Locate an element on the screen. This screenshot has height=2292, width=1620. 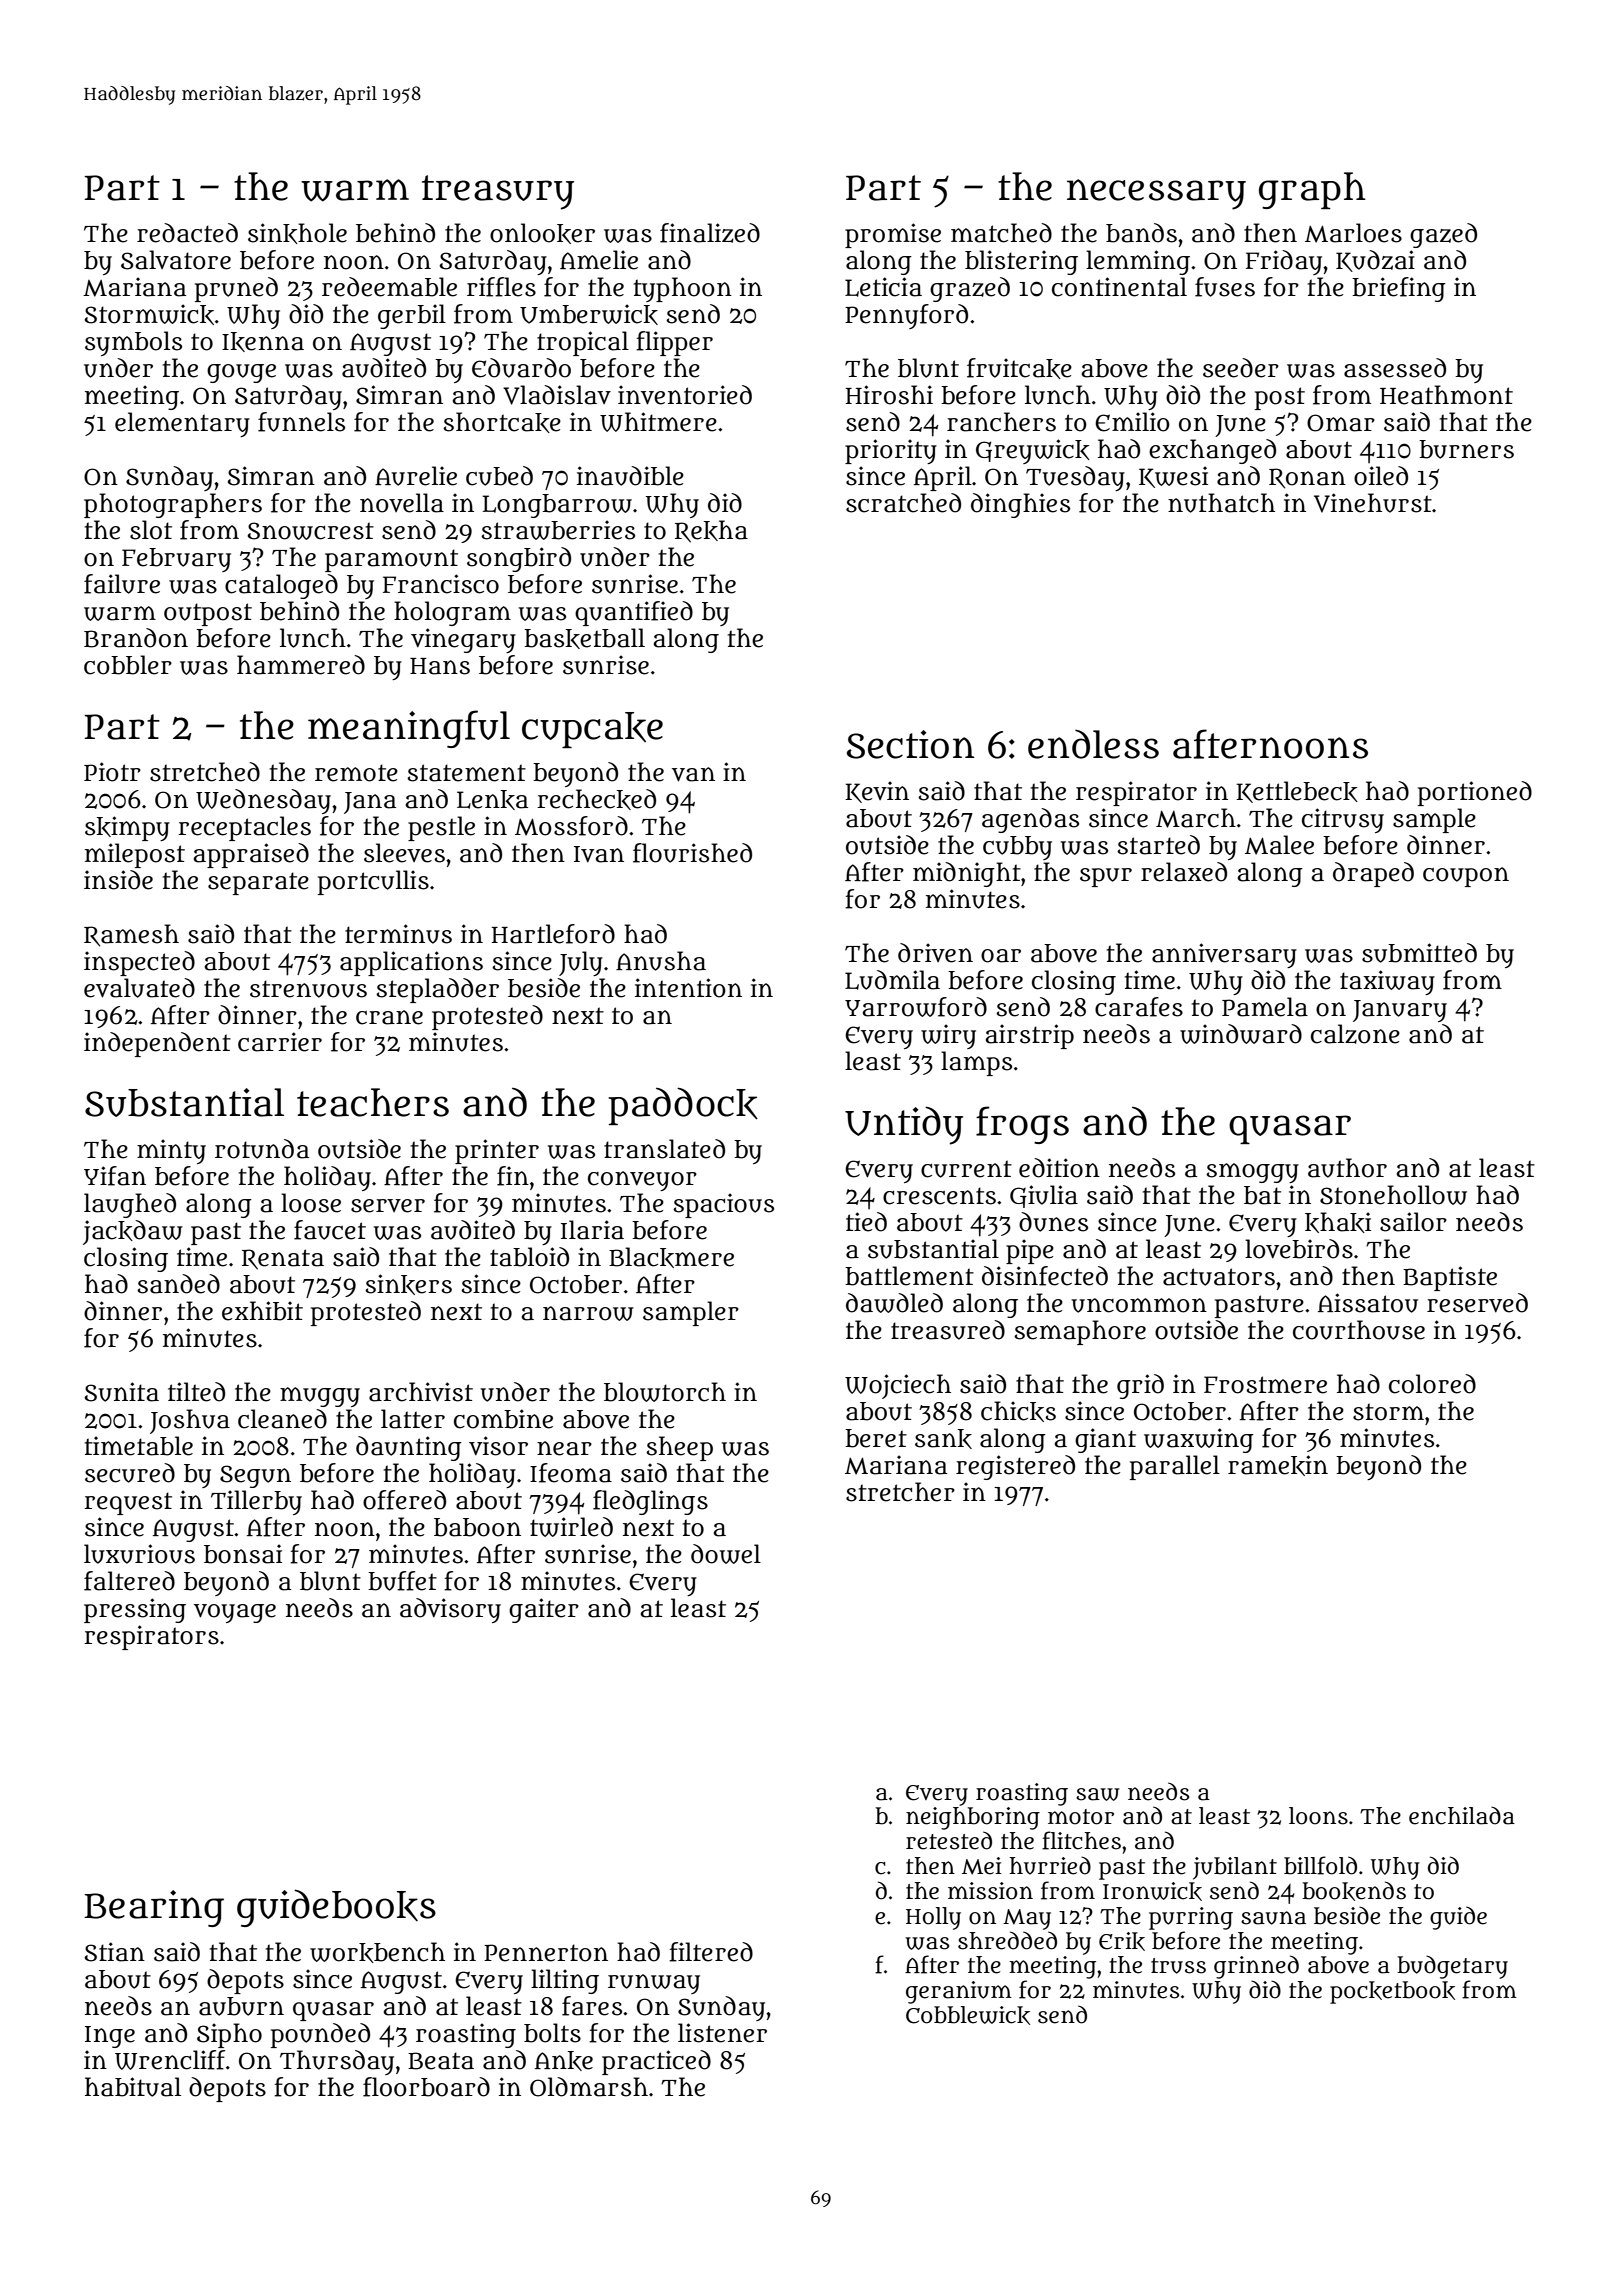
pressing is located at coordinates (135, 1610).
